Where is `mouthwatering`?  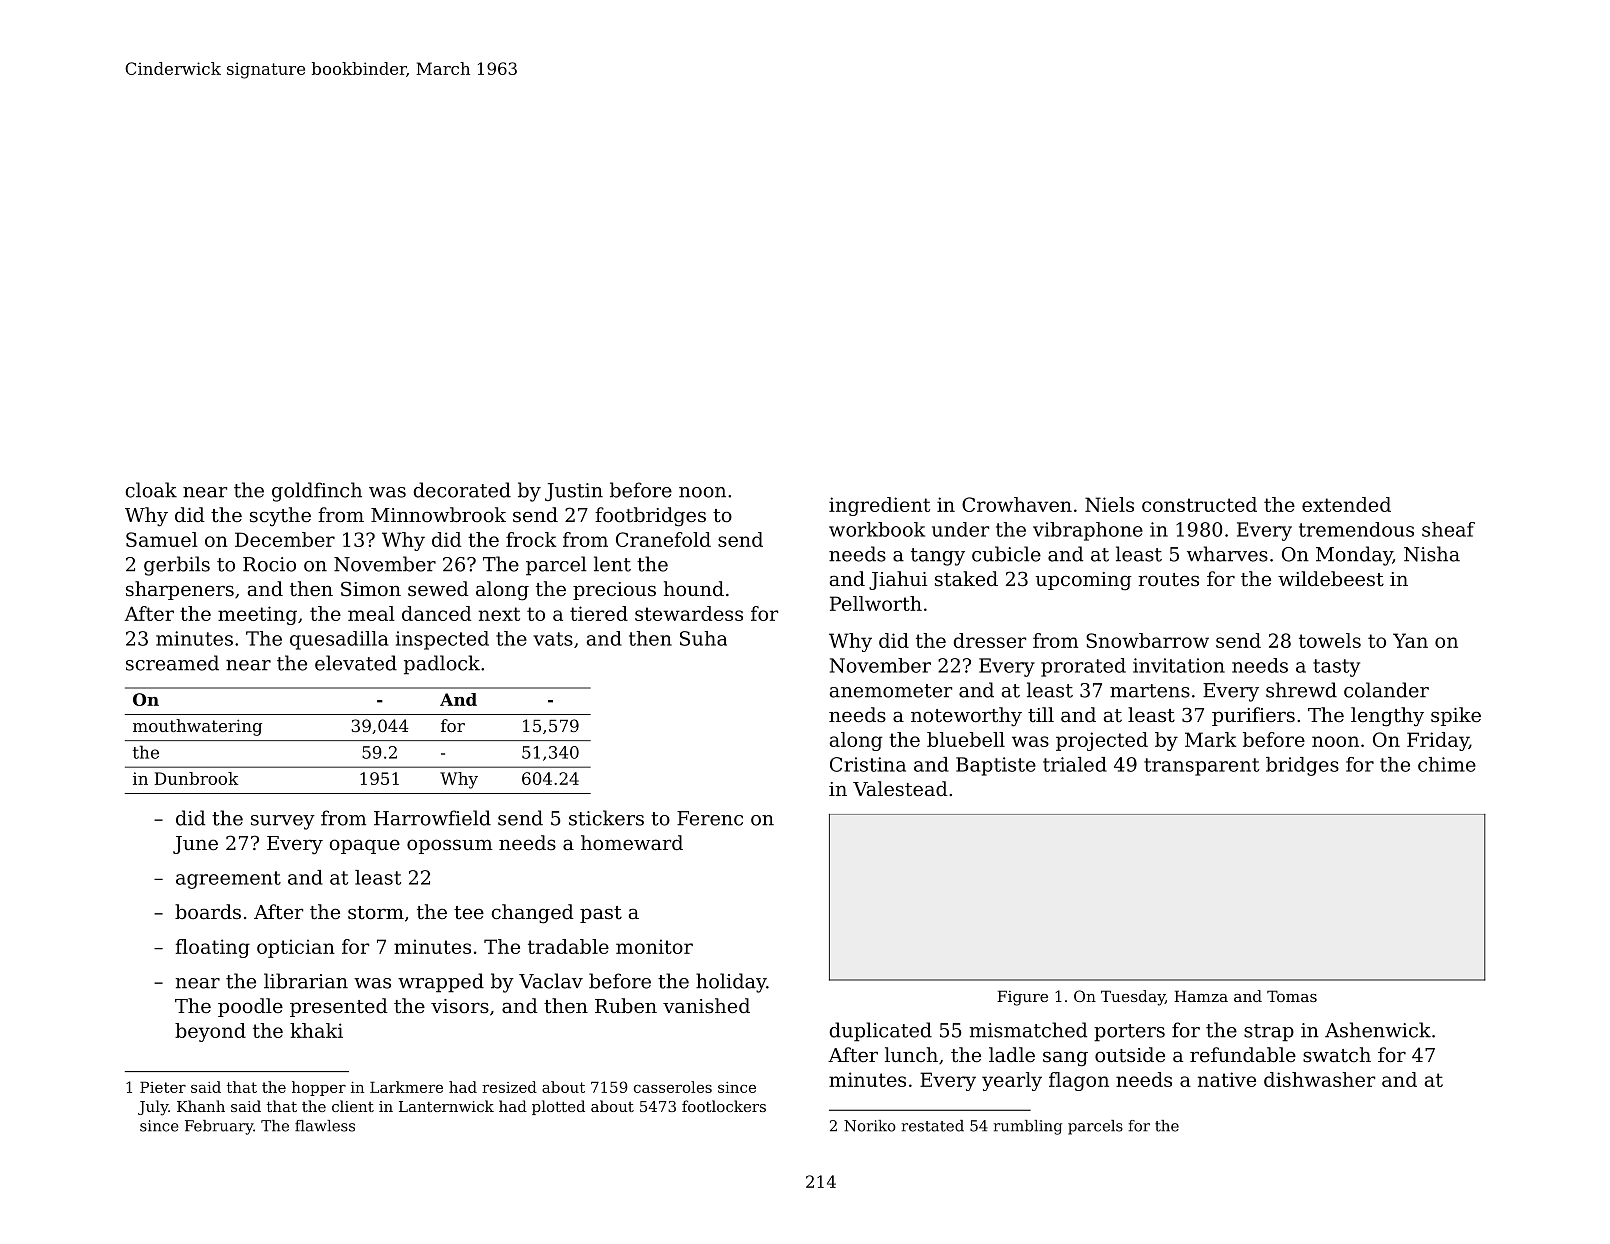
mouthwatering is located at coordinates (197, 727).
